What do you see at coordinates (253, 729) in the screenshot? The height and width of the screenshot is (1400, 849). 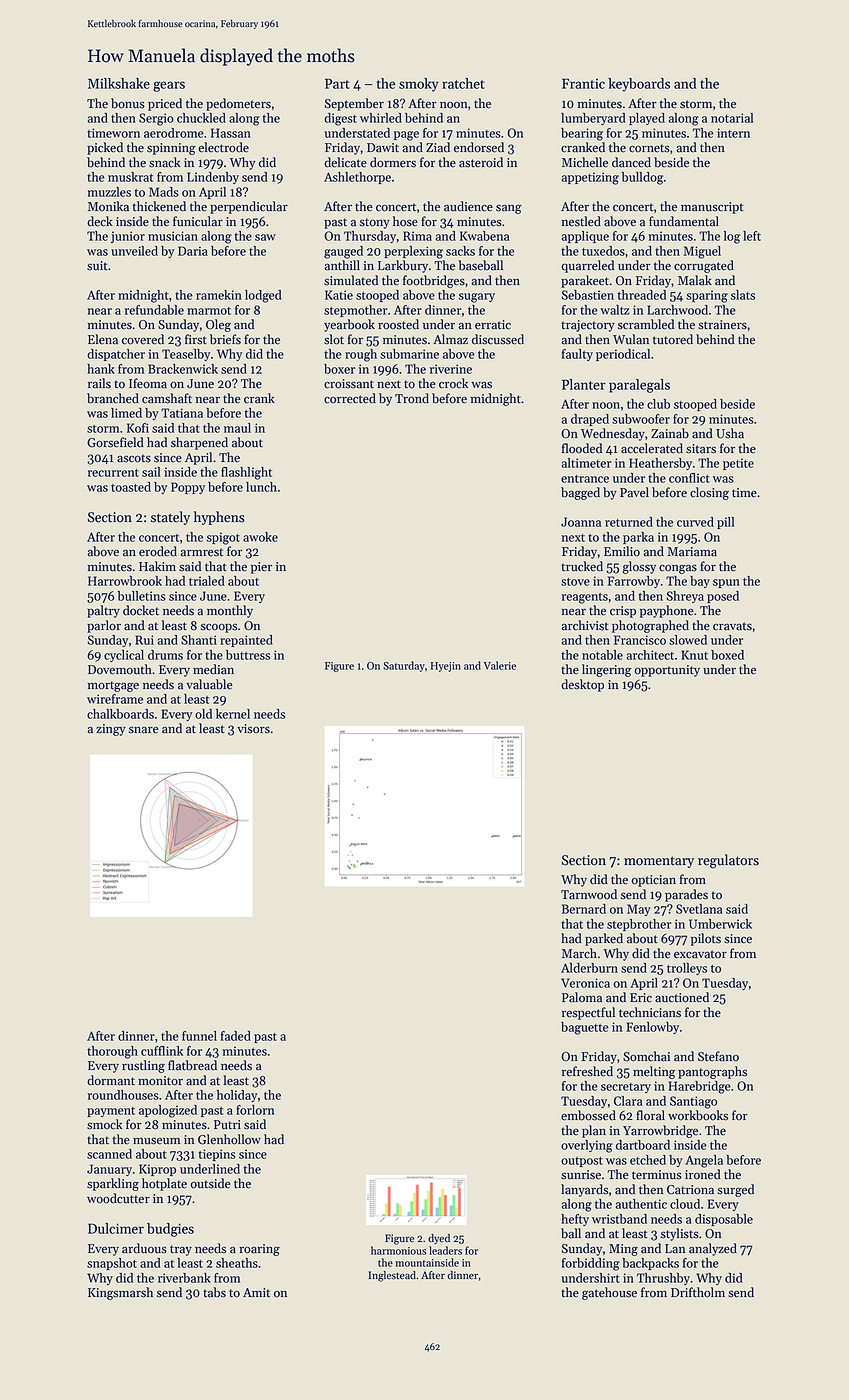 I see `visors` at bounding box center [253, 729].
